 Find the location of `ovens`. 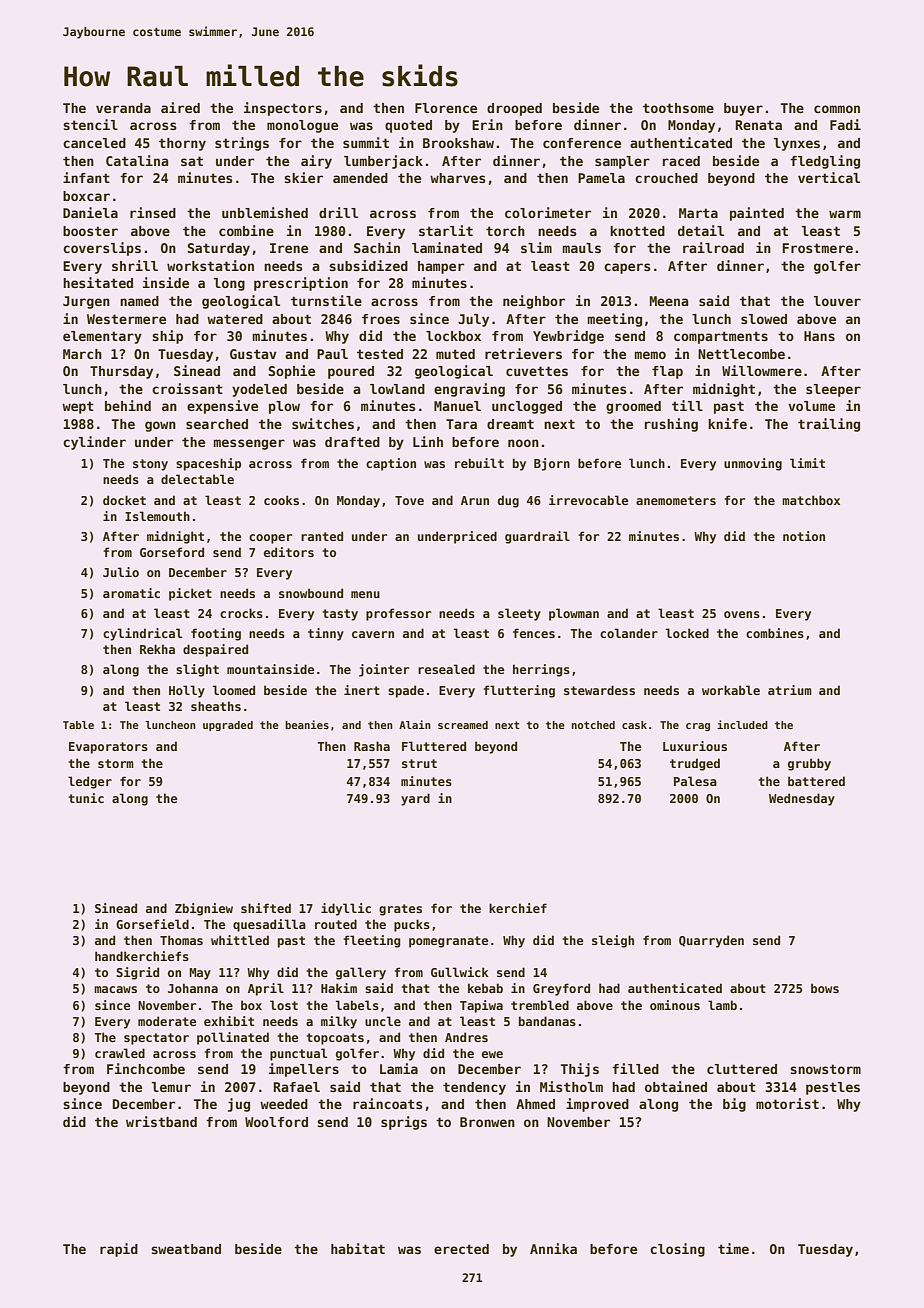

ovens is located at coordinates (742, 614).
